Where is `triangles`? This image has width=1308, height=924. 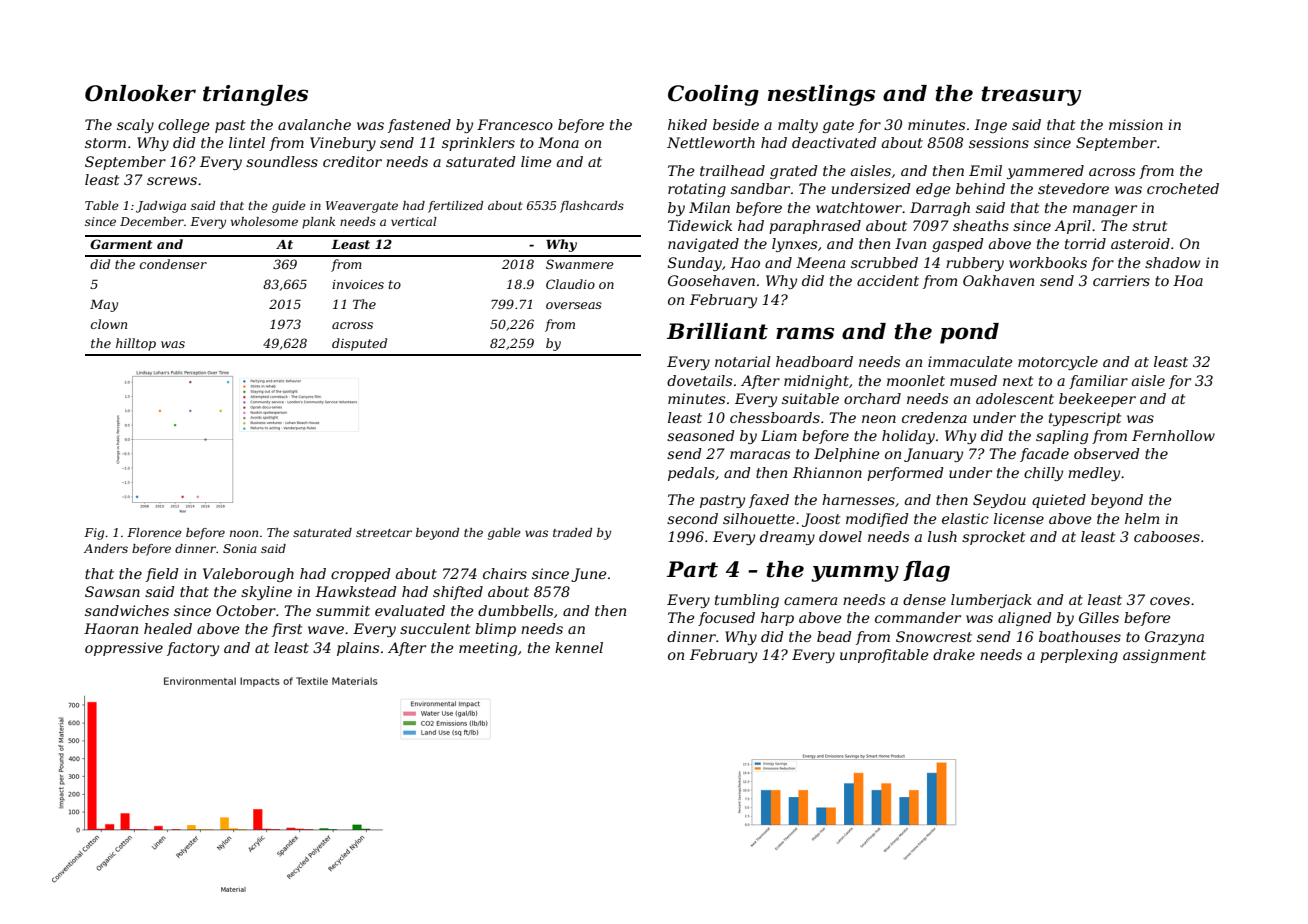
triangles is located at coordinates (255, 95).
